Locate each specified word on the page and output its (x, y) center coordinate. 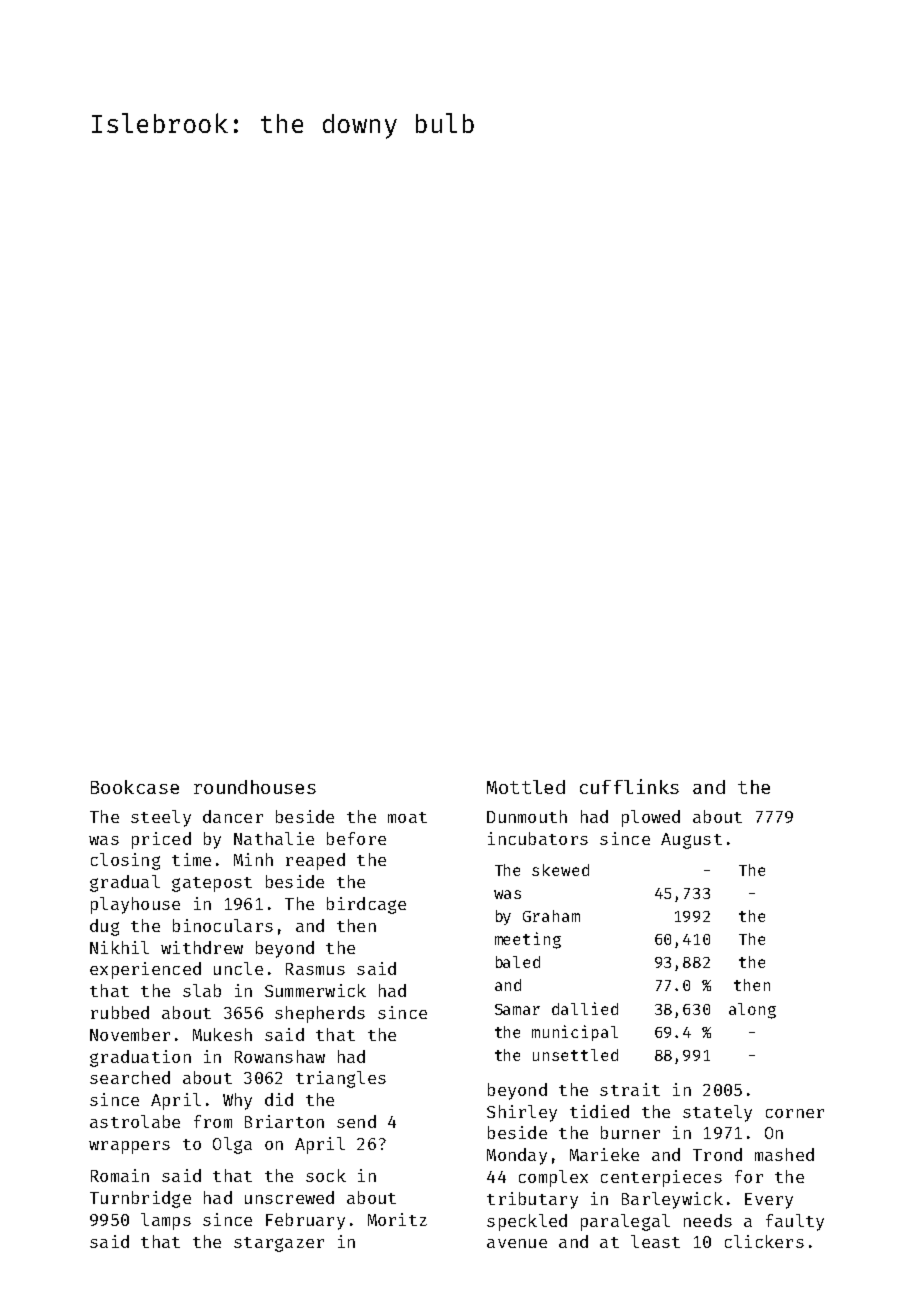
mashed (784, 1154)
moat (407, 817)
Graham (551, 916)
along (752, 1011)
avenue (517, 1243)
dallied (585, 1008)
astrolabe (135, 1121)
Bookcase (135, 787)
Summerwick (315, 990)
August (691, 841)
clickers (764, 1241)
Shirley (522, 1113)
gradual (125, 883)
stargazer (279, 1244)
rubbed (120, 1012)
